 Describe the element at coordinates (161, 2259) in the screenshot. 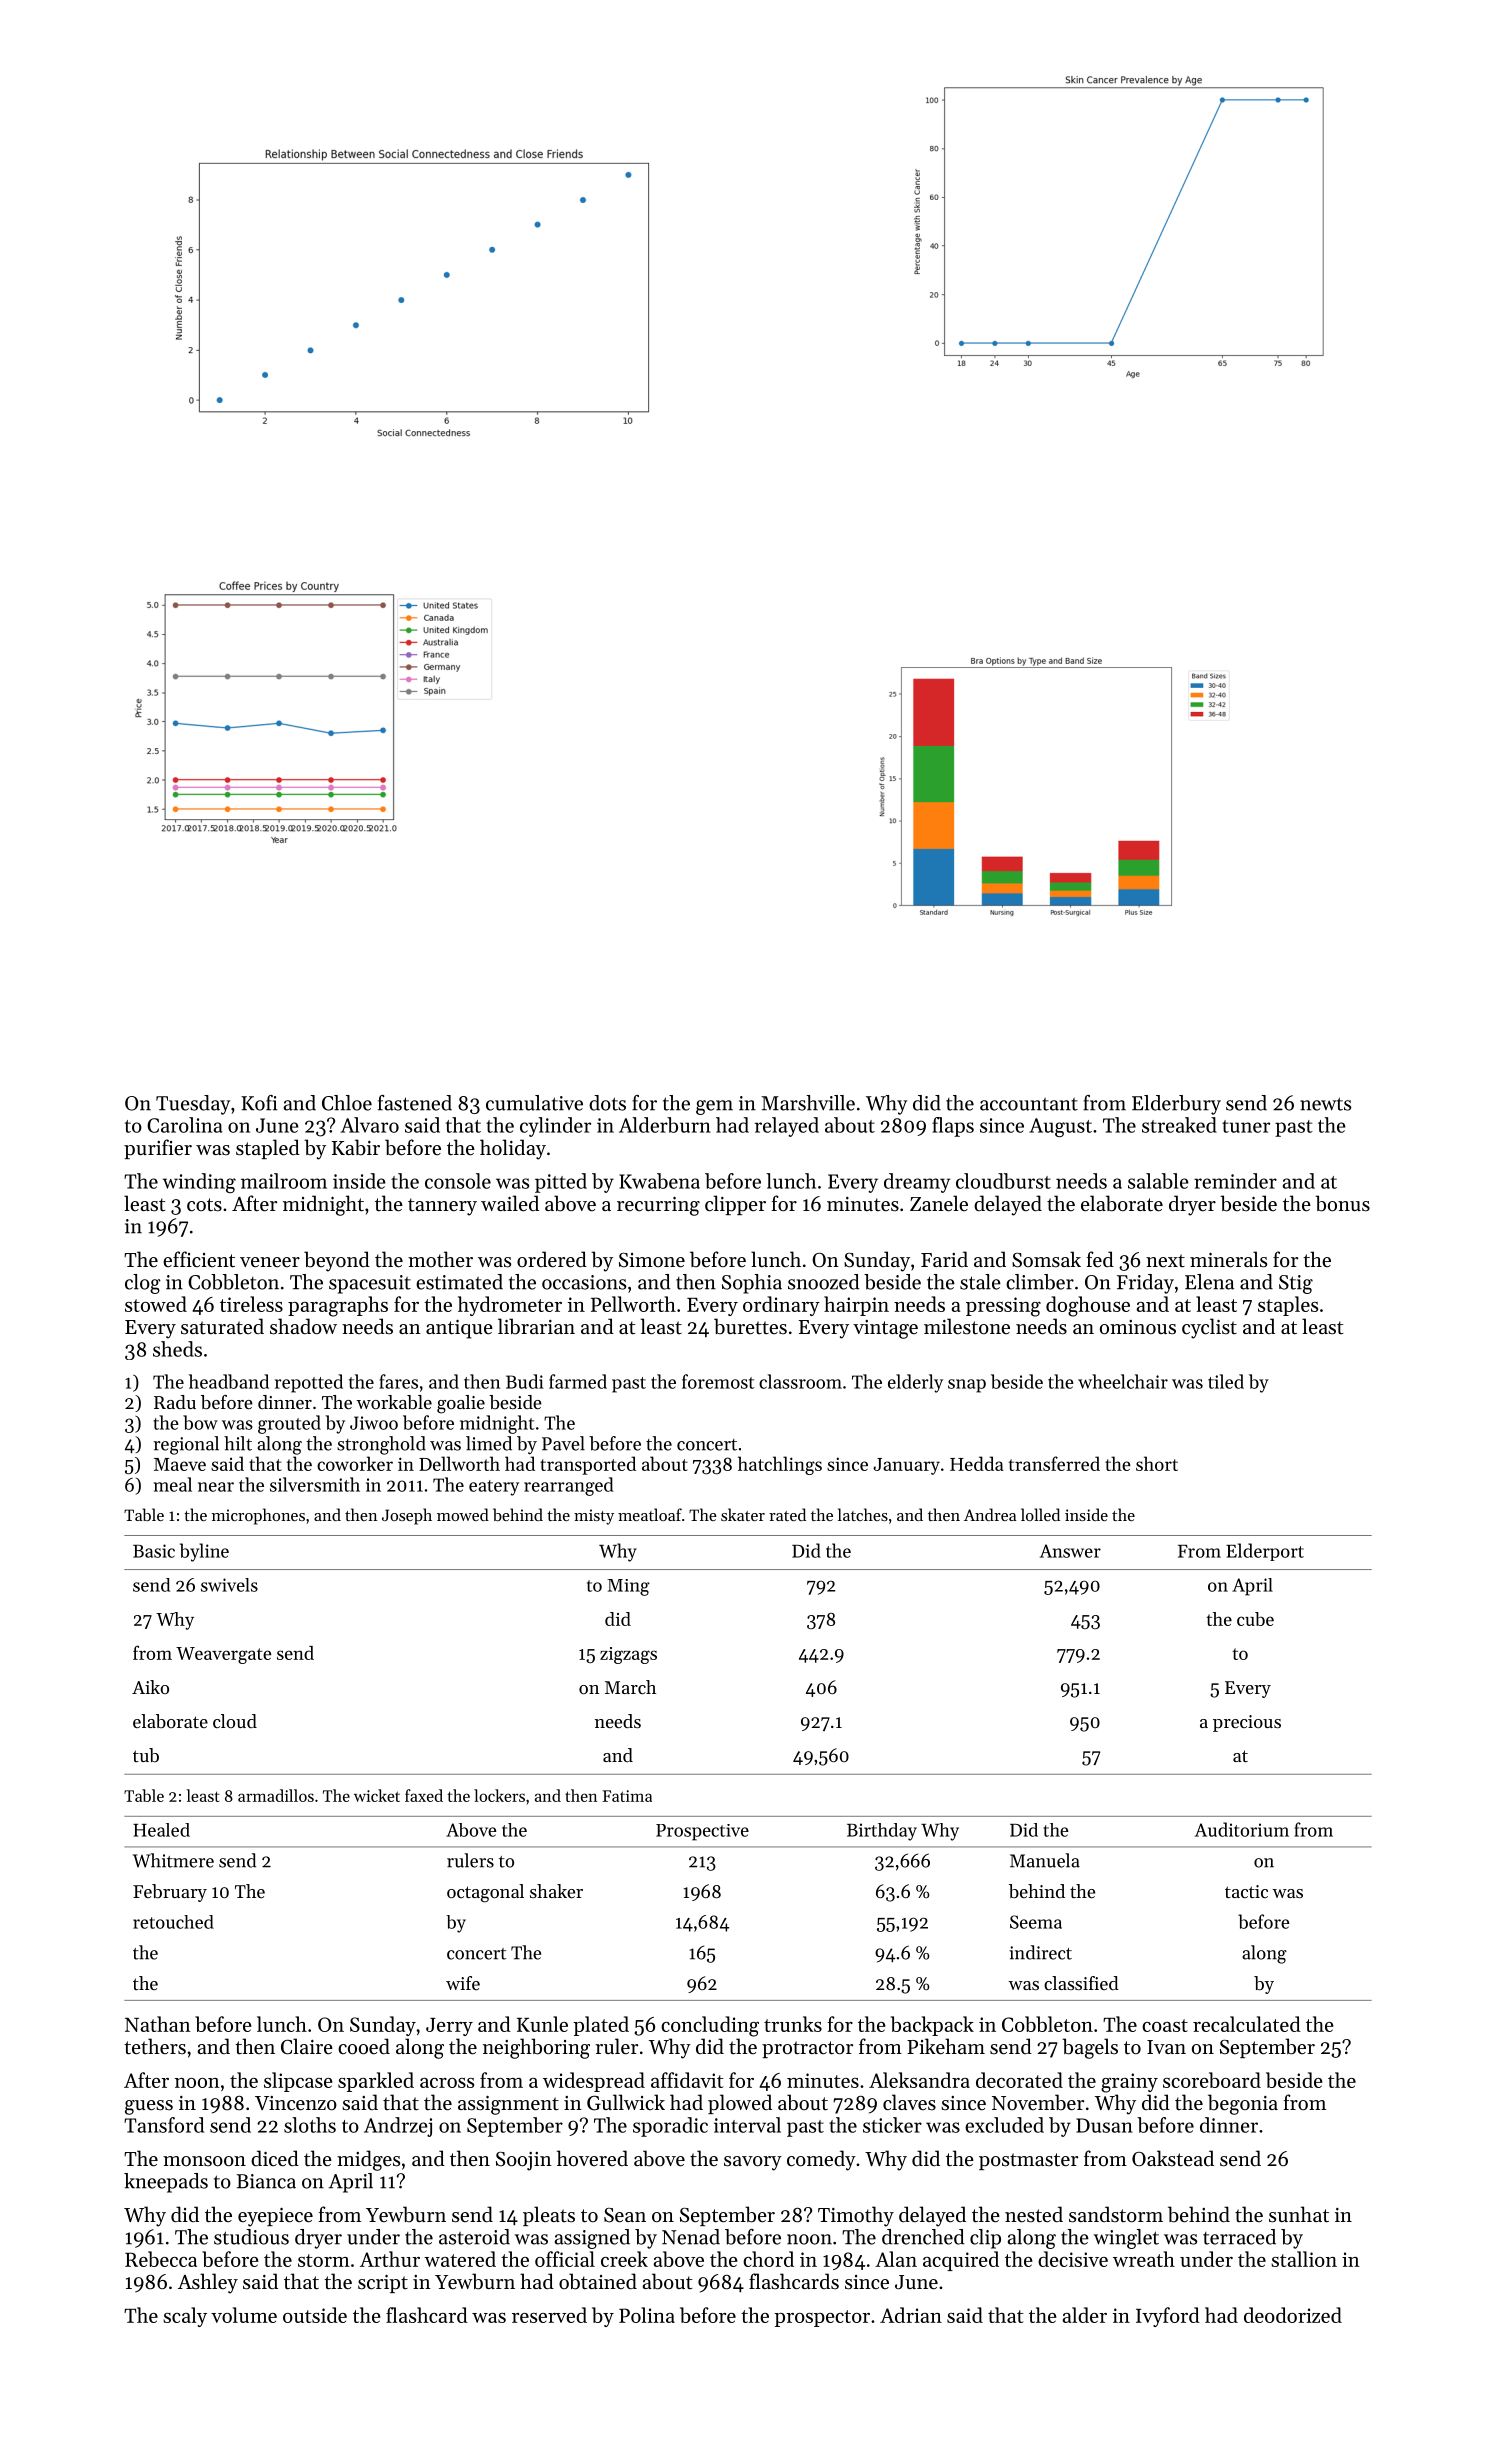

I see `Rebecca` at that location.
